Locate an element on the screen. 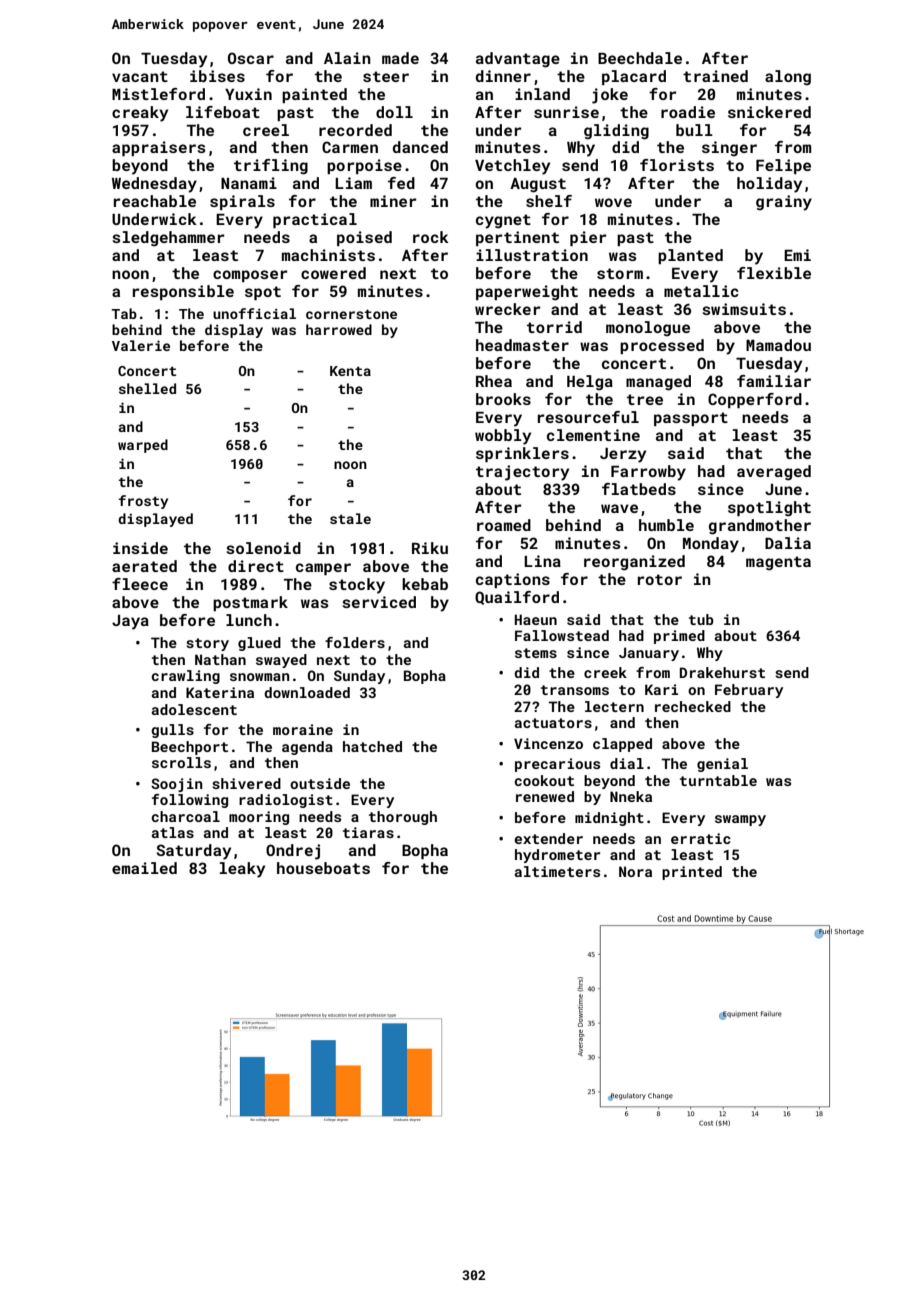  vacant is located at coordinates (140, 76).
